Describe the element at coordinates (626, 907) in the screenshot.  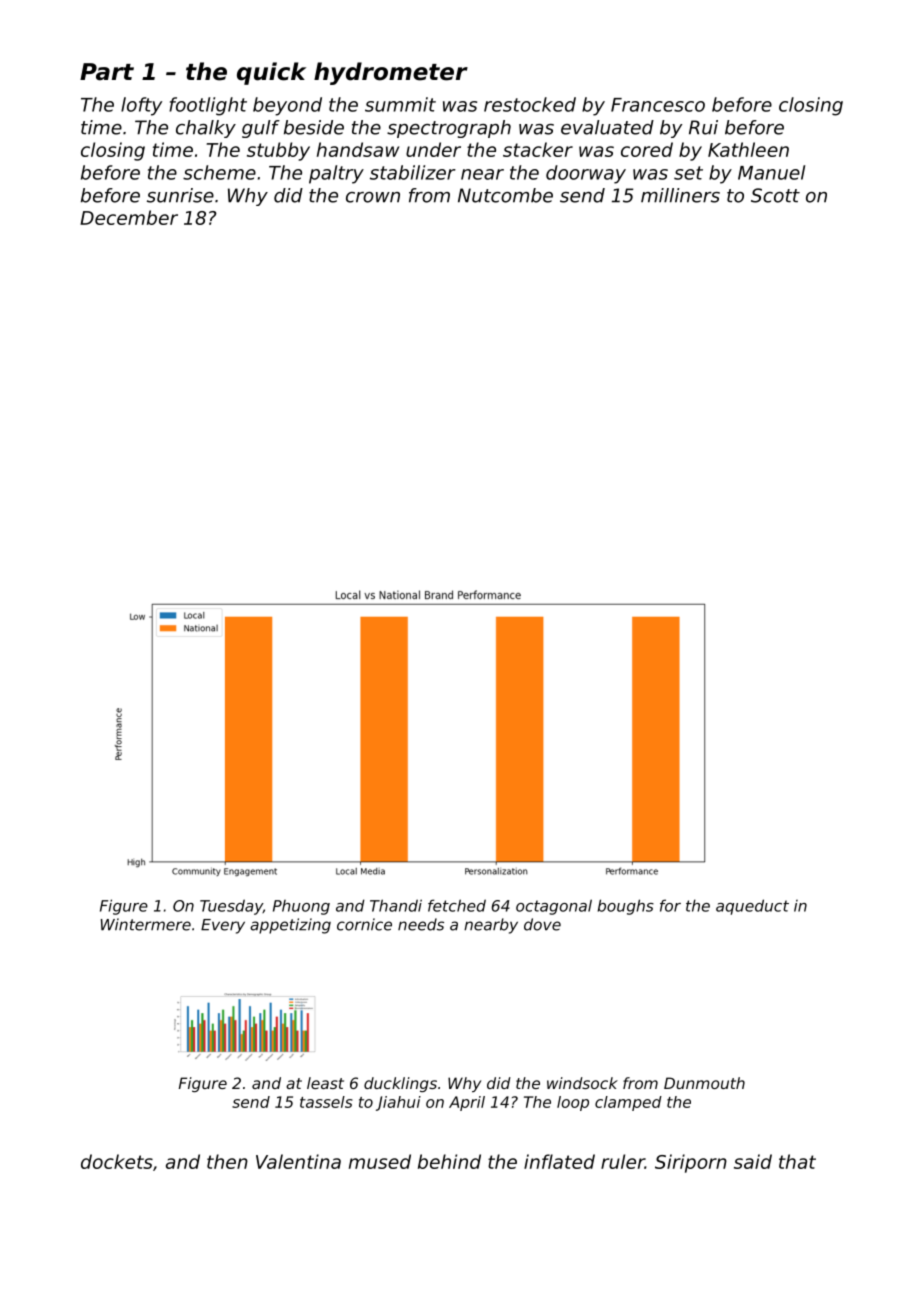
I see `boughs` at that location.
